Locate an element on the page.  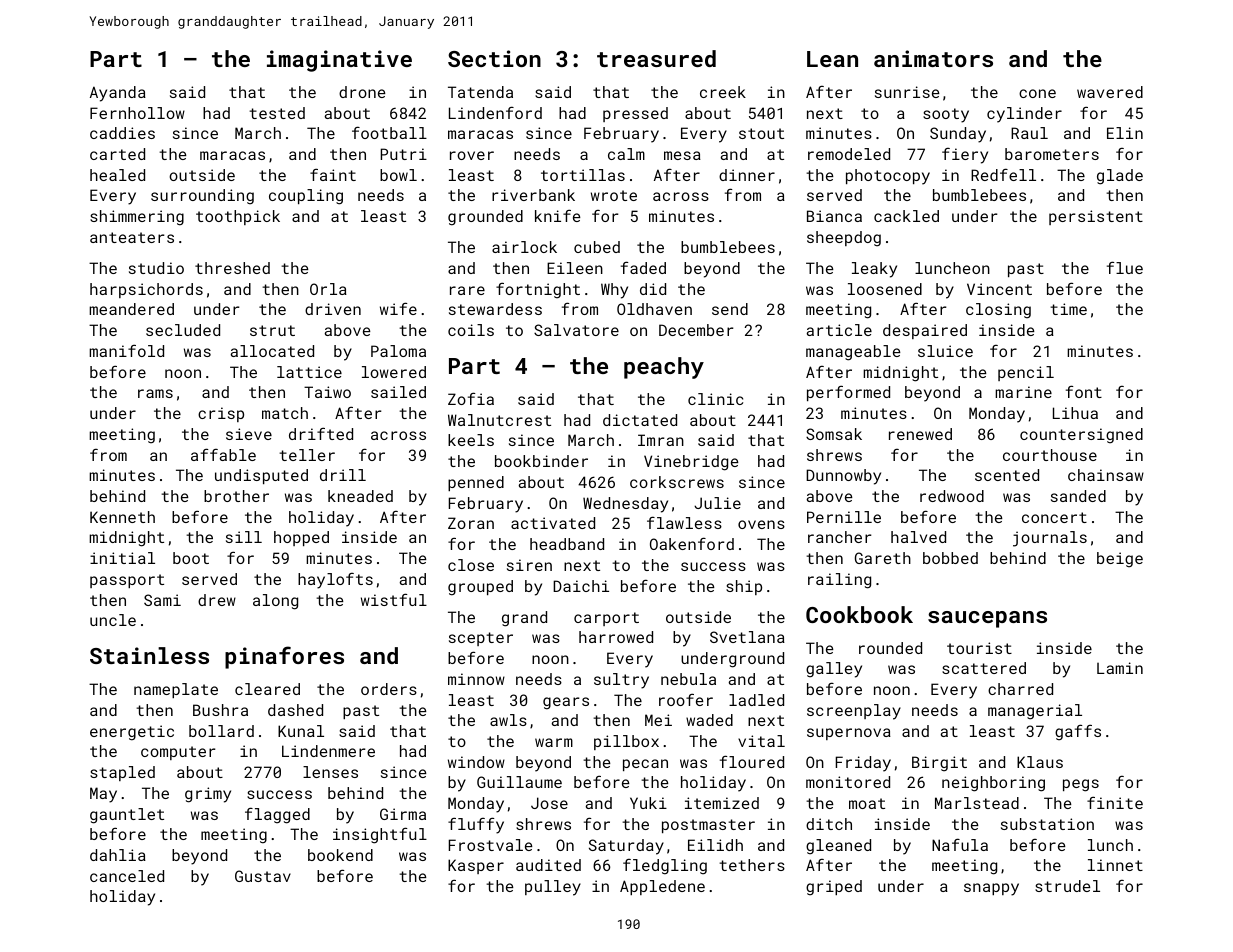
studio is located at coordinates (156, 268).
